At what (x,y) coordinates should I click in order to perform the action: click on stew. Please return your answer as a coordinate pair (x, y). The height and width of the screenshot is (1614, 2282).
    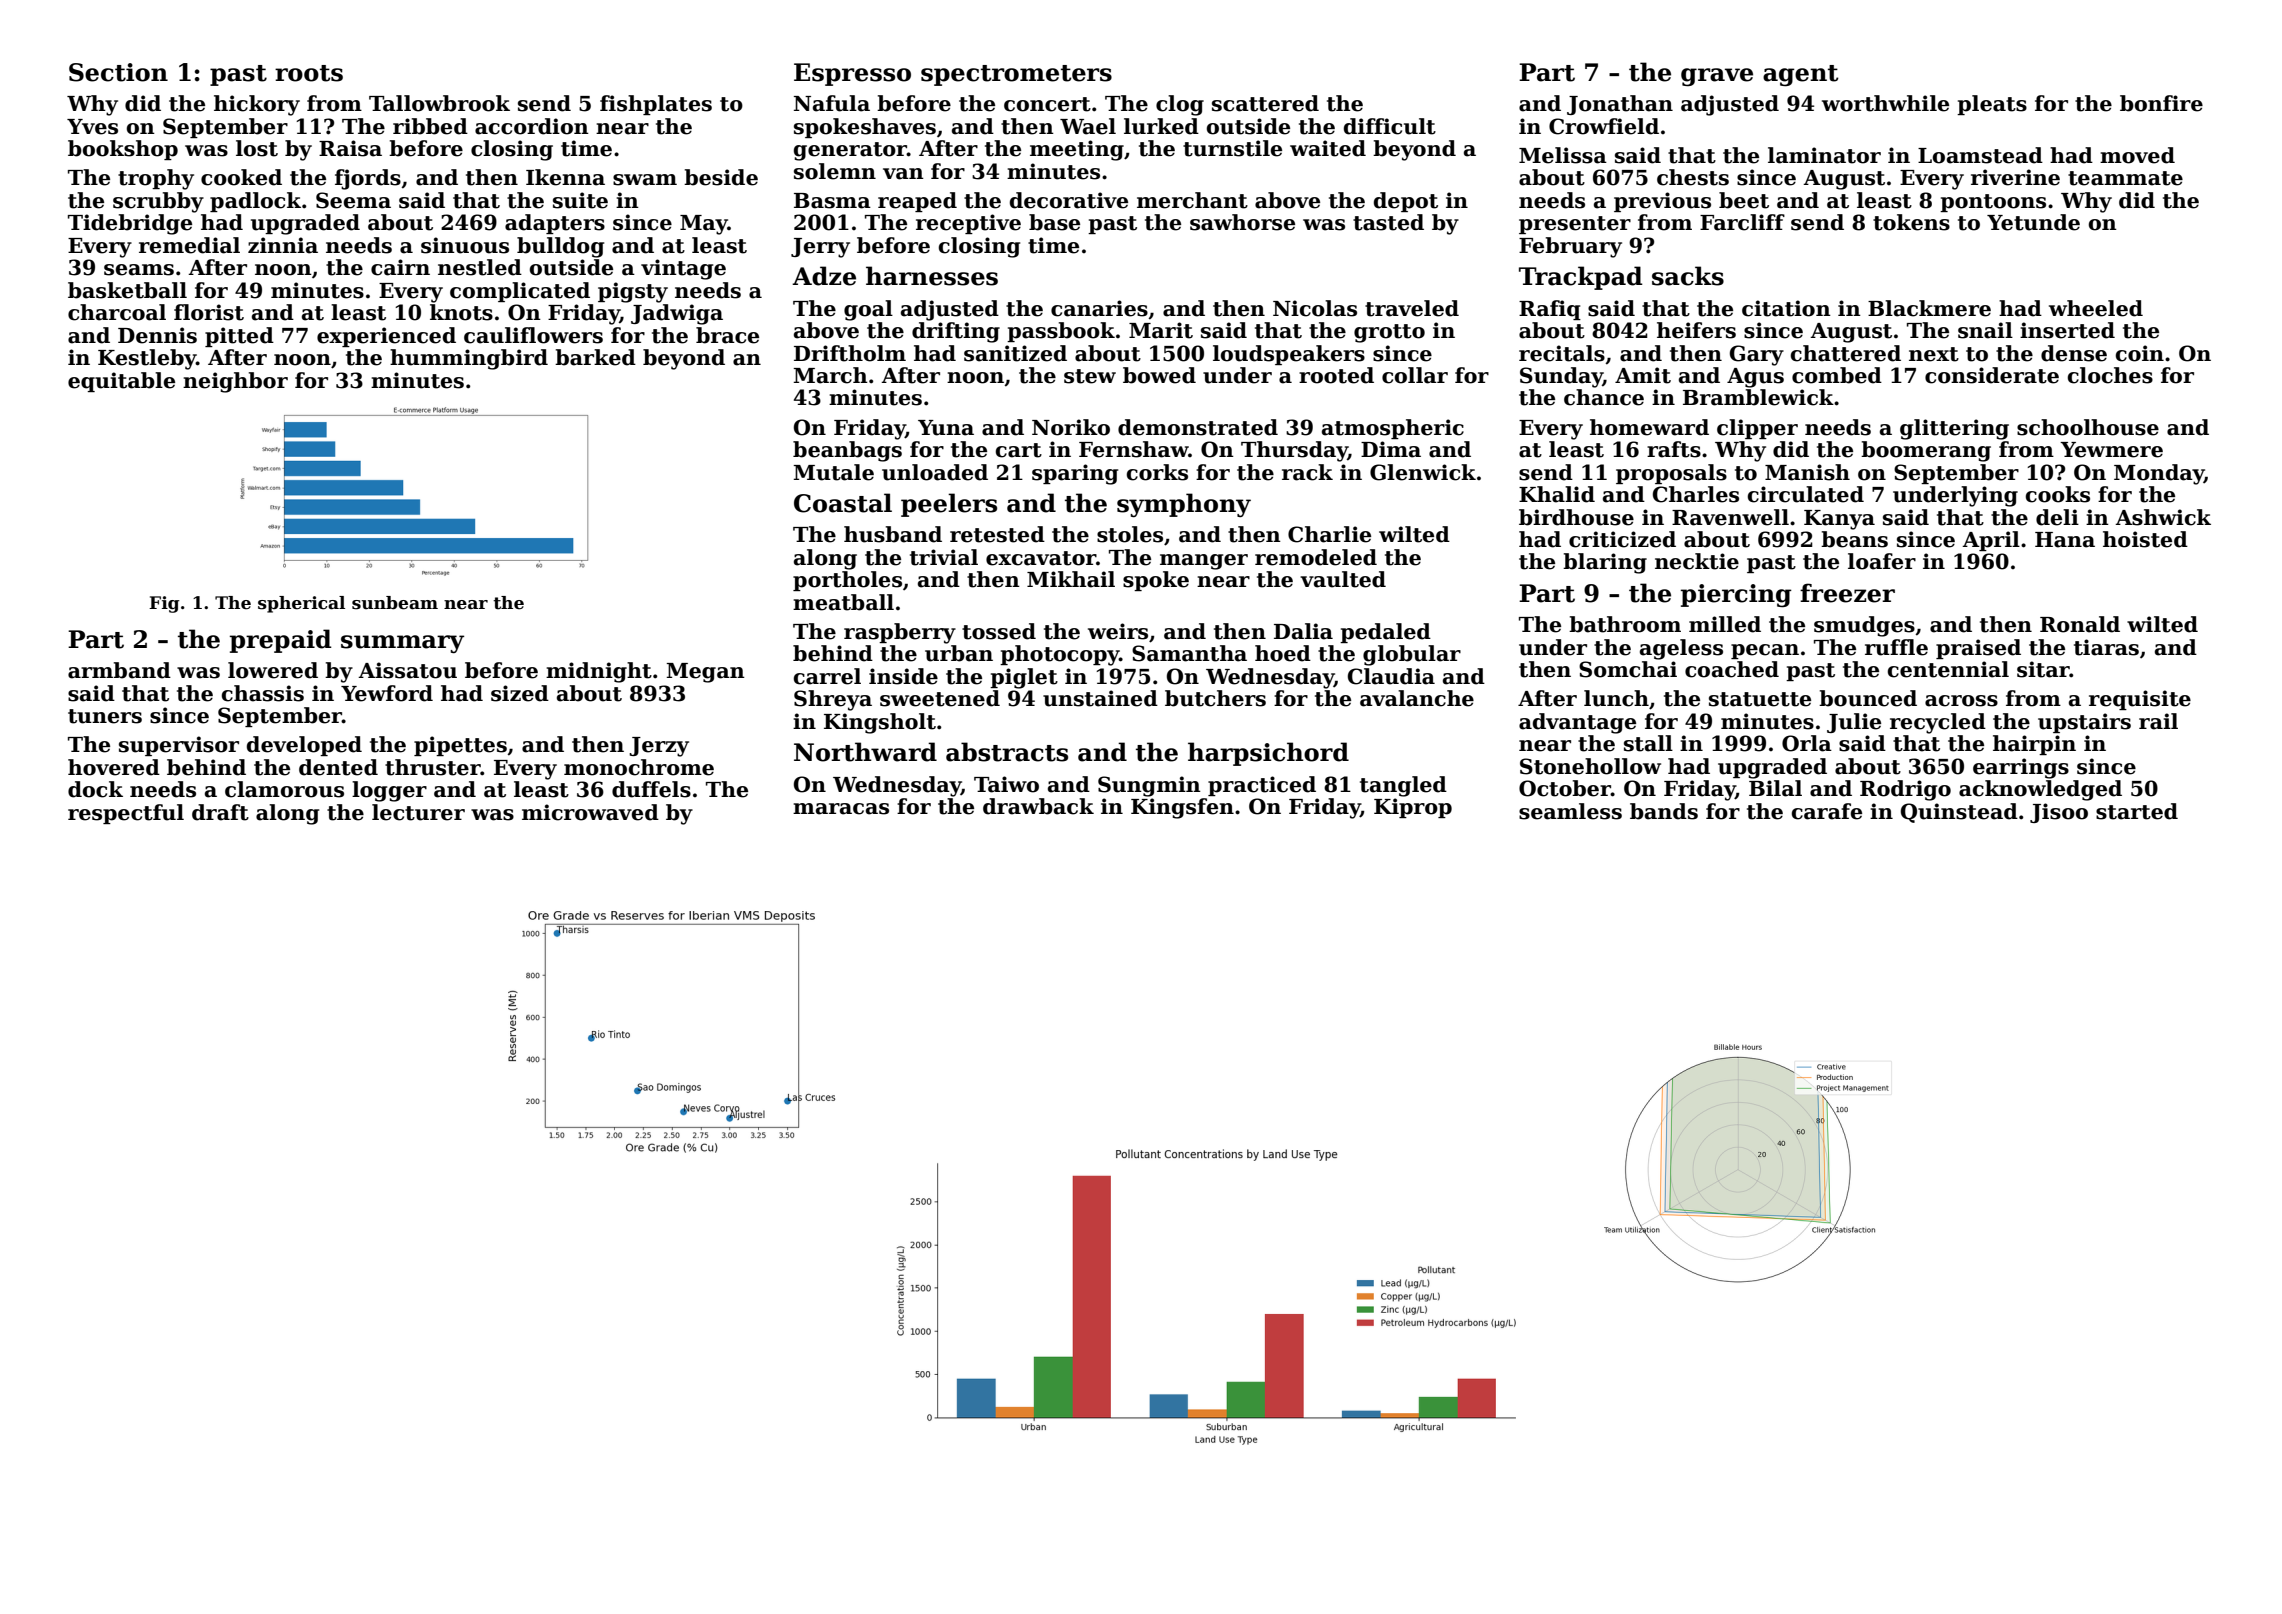
    Looking at the image, I should click on (1090, 376).
